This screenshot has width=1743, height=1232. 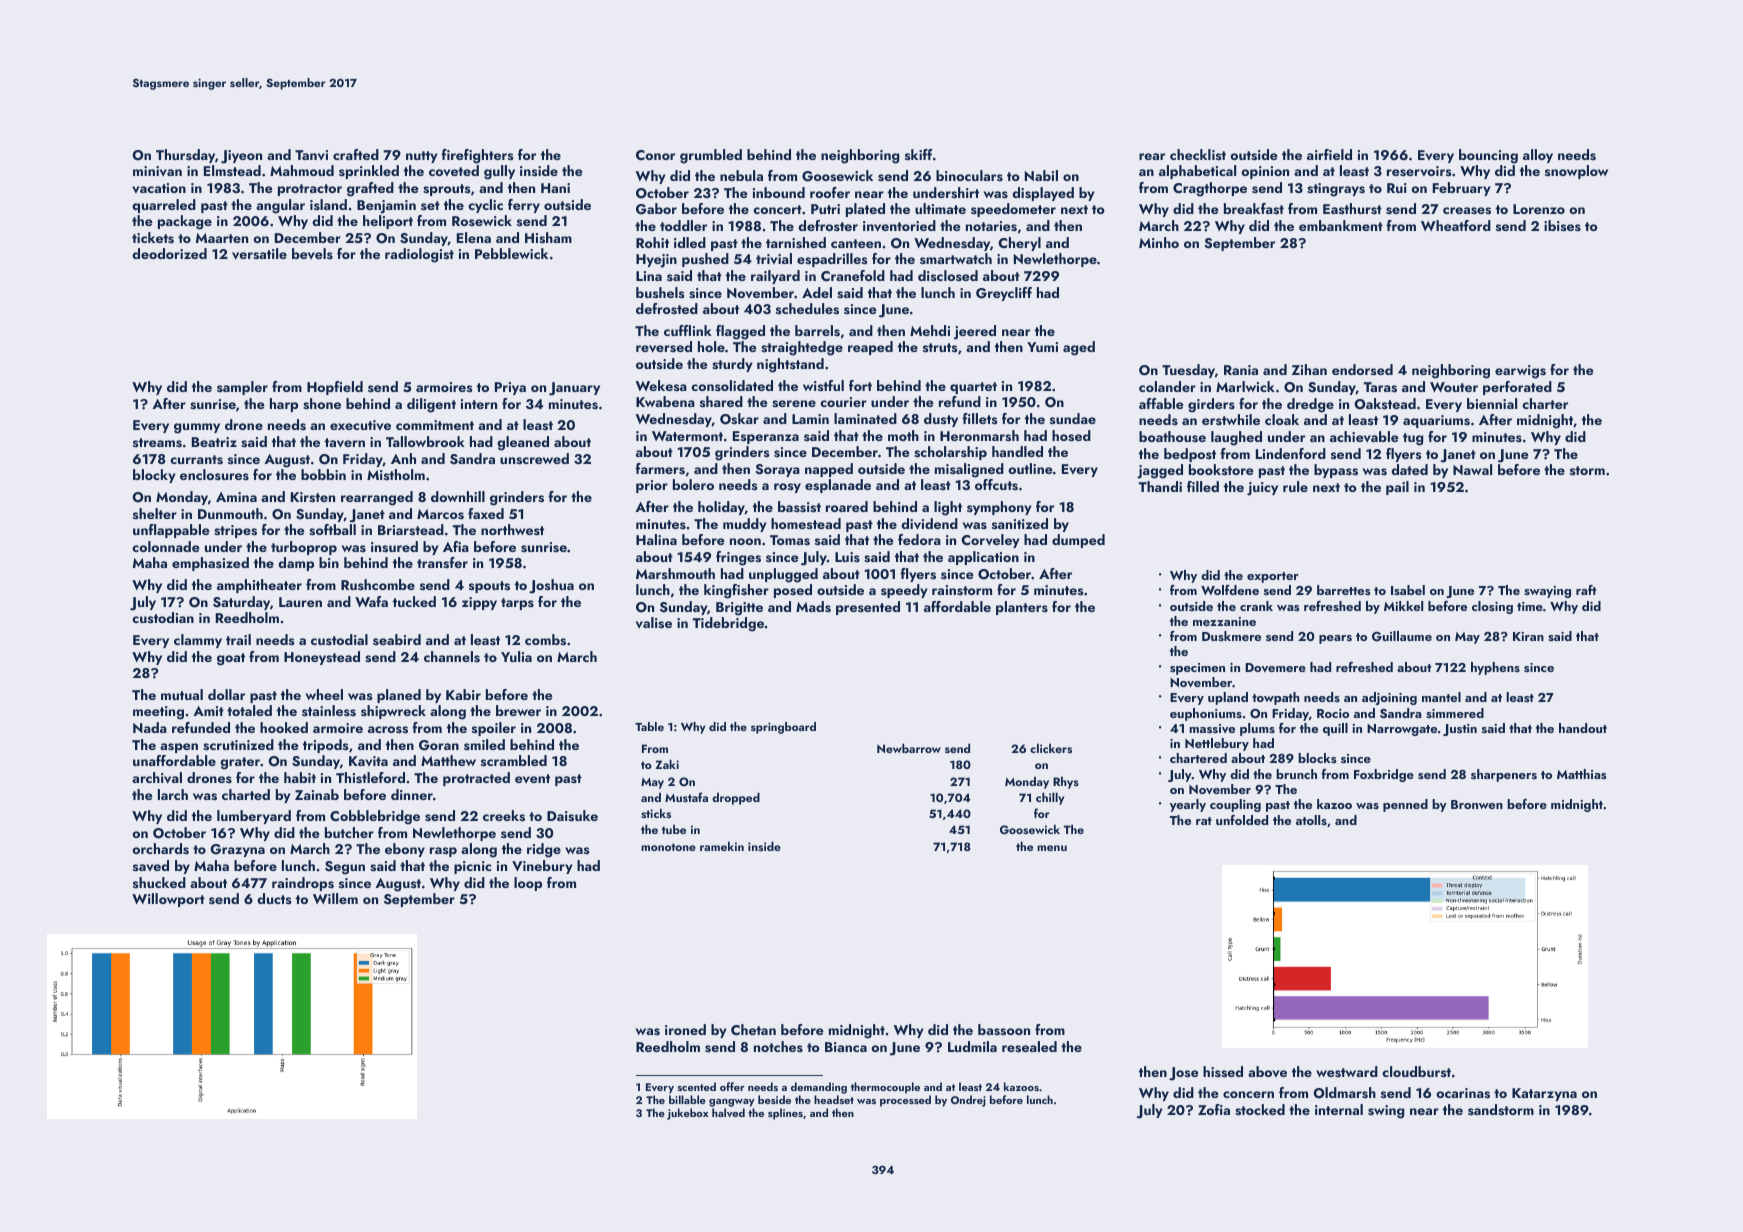 I want to click on skiff, so click(x=919, y=154).
